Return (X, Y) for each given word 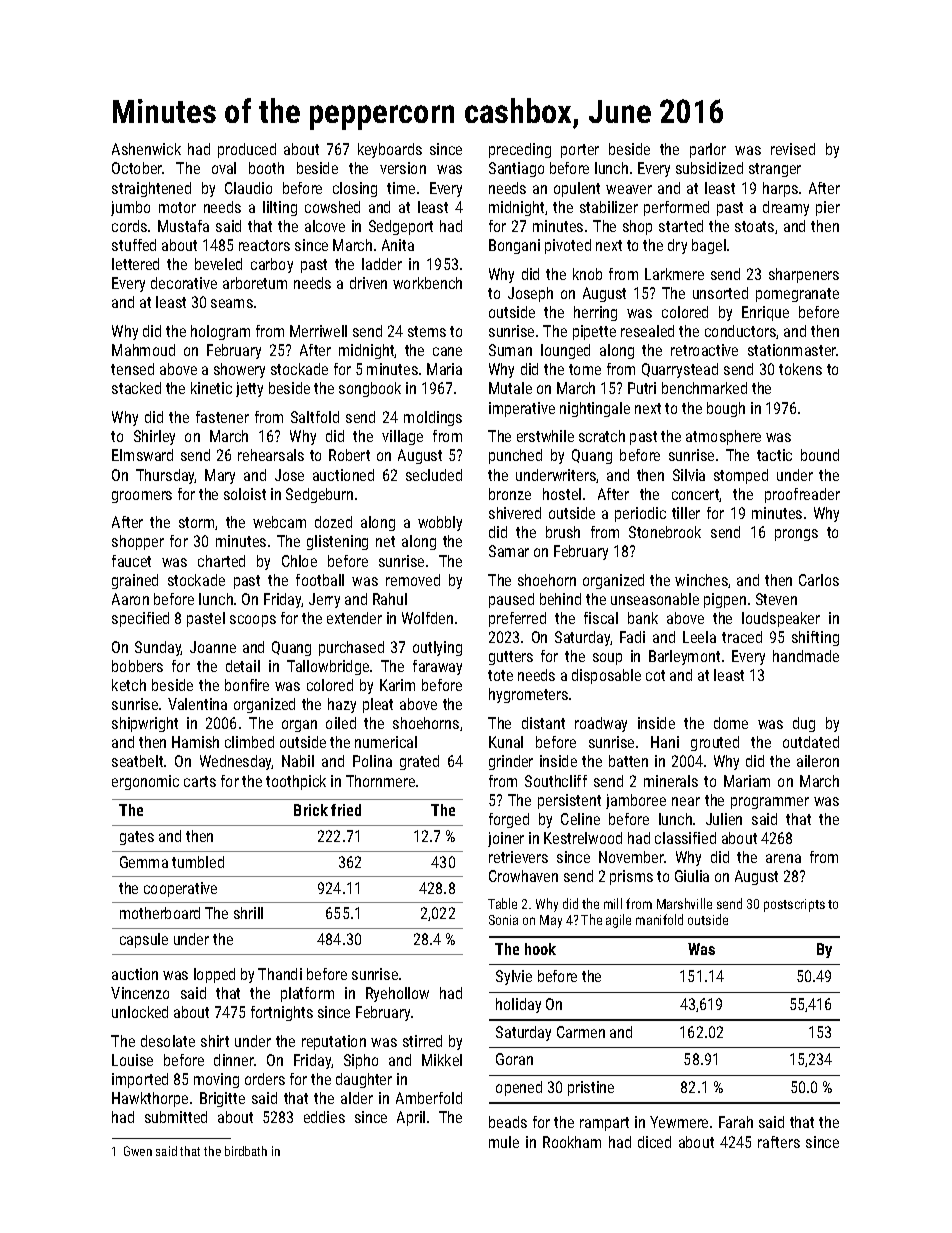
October (137, 168)
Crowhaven (523, 876)
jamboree (636, 801)
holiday (518, 1005)
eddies (324, 1117)
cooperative (180, 889)
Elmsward (142, 455)
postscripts (794, 905)
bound (820, 455)
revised (793, 149)
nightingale (595, 409)
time (401, 188)
